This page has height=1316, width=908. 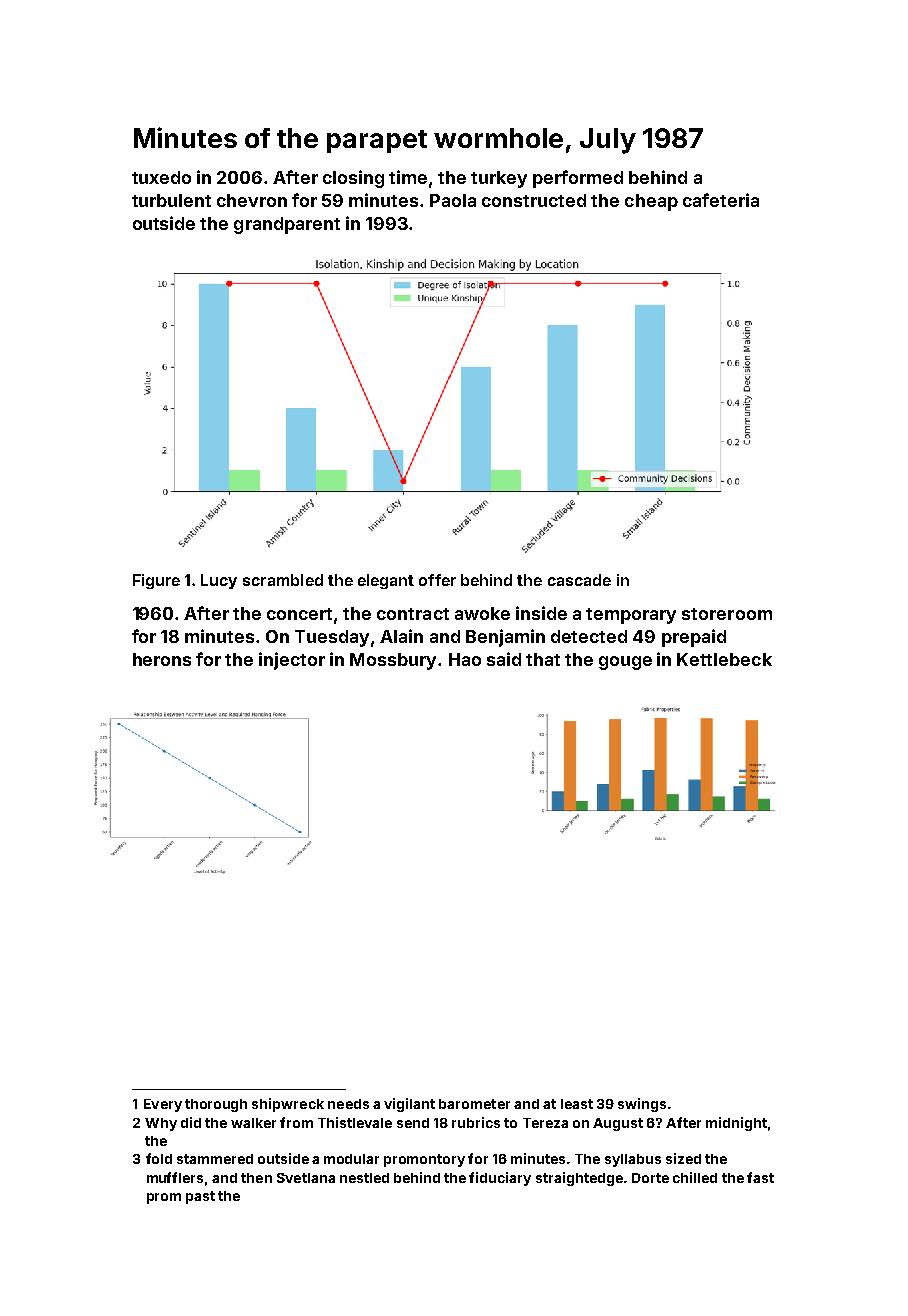 What do you see at coordinates (727, 614) in the page?
I see `storeroom` at bounding box center [727, 614].
